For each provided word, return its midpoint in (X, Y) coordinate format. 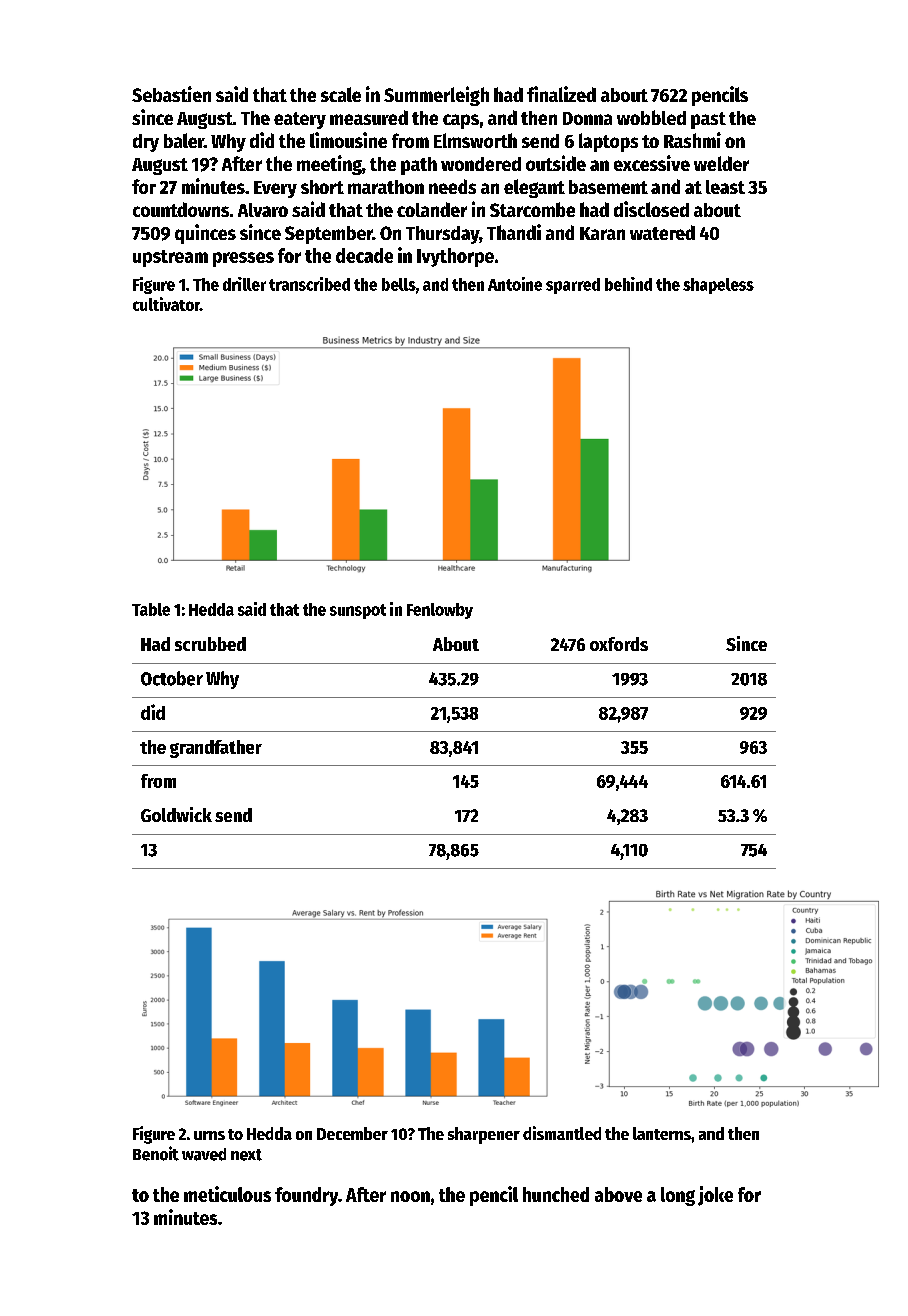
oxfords (619, 644)
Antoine (515, 284)
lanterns (662, 1133)
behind (628, 284)
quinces (205, 234)
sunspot (358, 611)
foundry (306, 1196)
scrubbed (210, 644)
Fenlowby (440, 611)
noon (410, 1196)
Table (151, 609)
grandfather (216, 749)
